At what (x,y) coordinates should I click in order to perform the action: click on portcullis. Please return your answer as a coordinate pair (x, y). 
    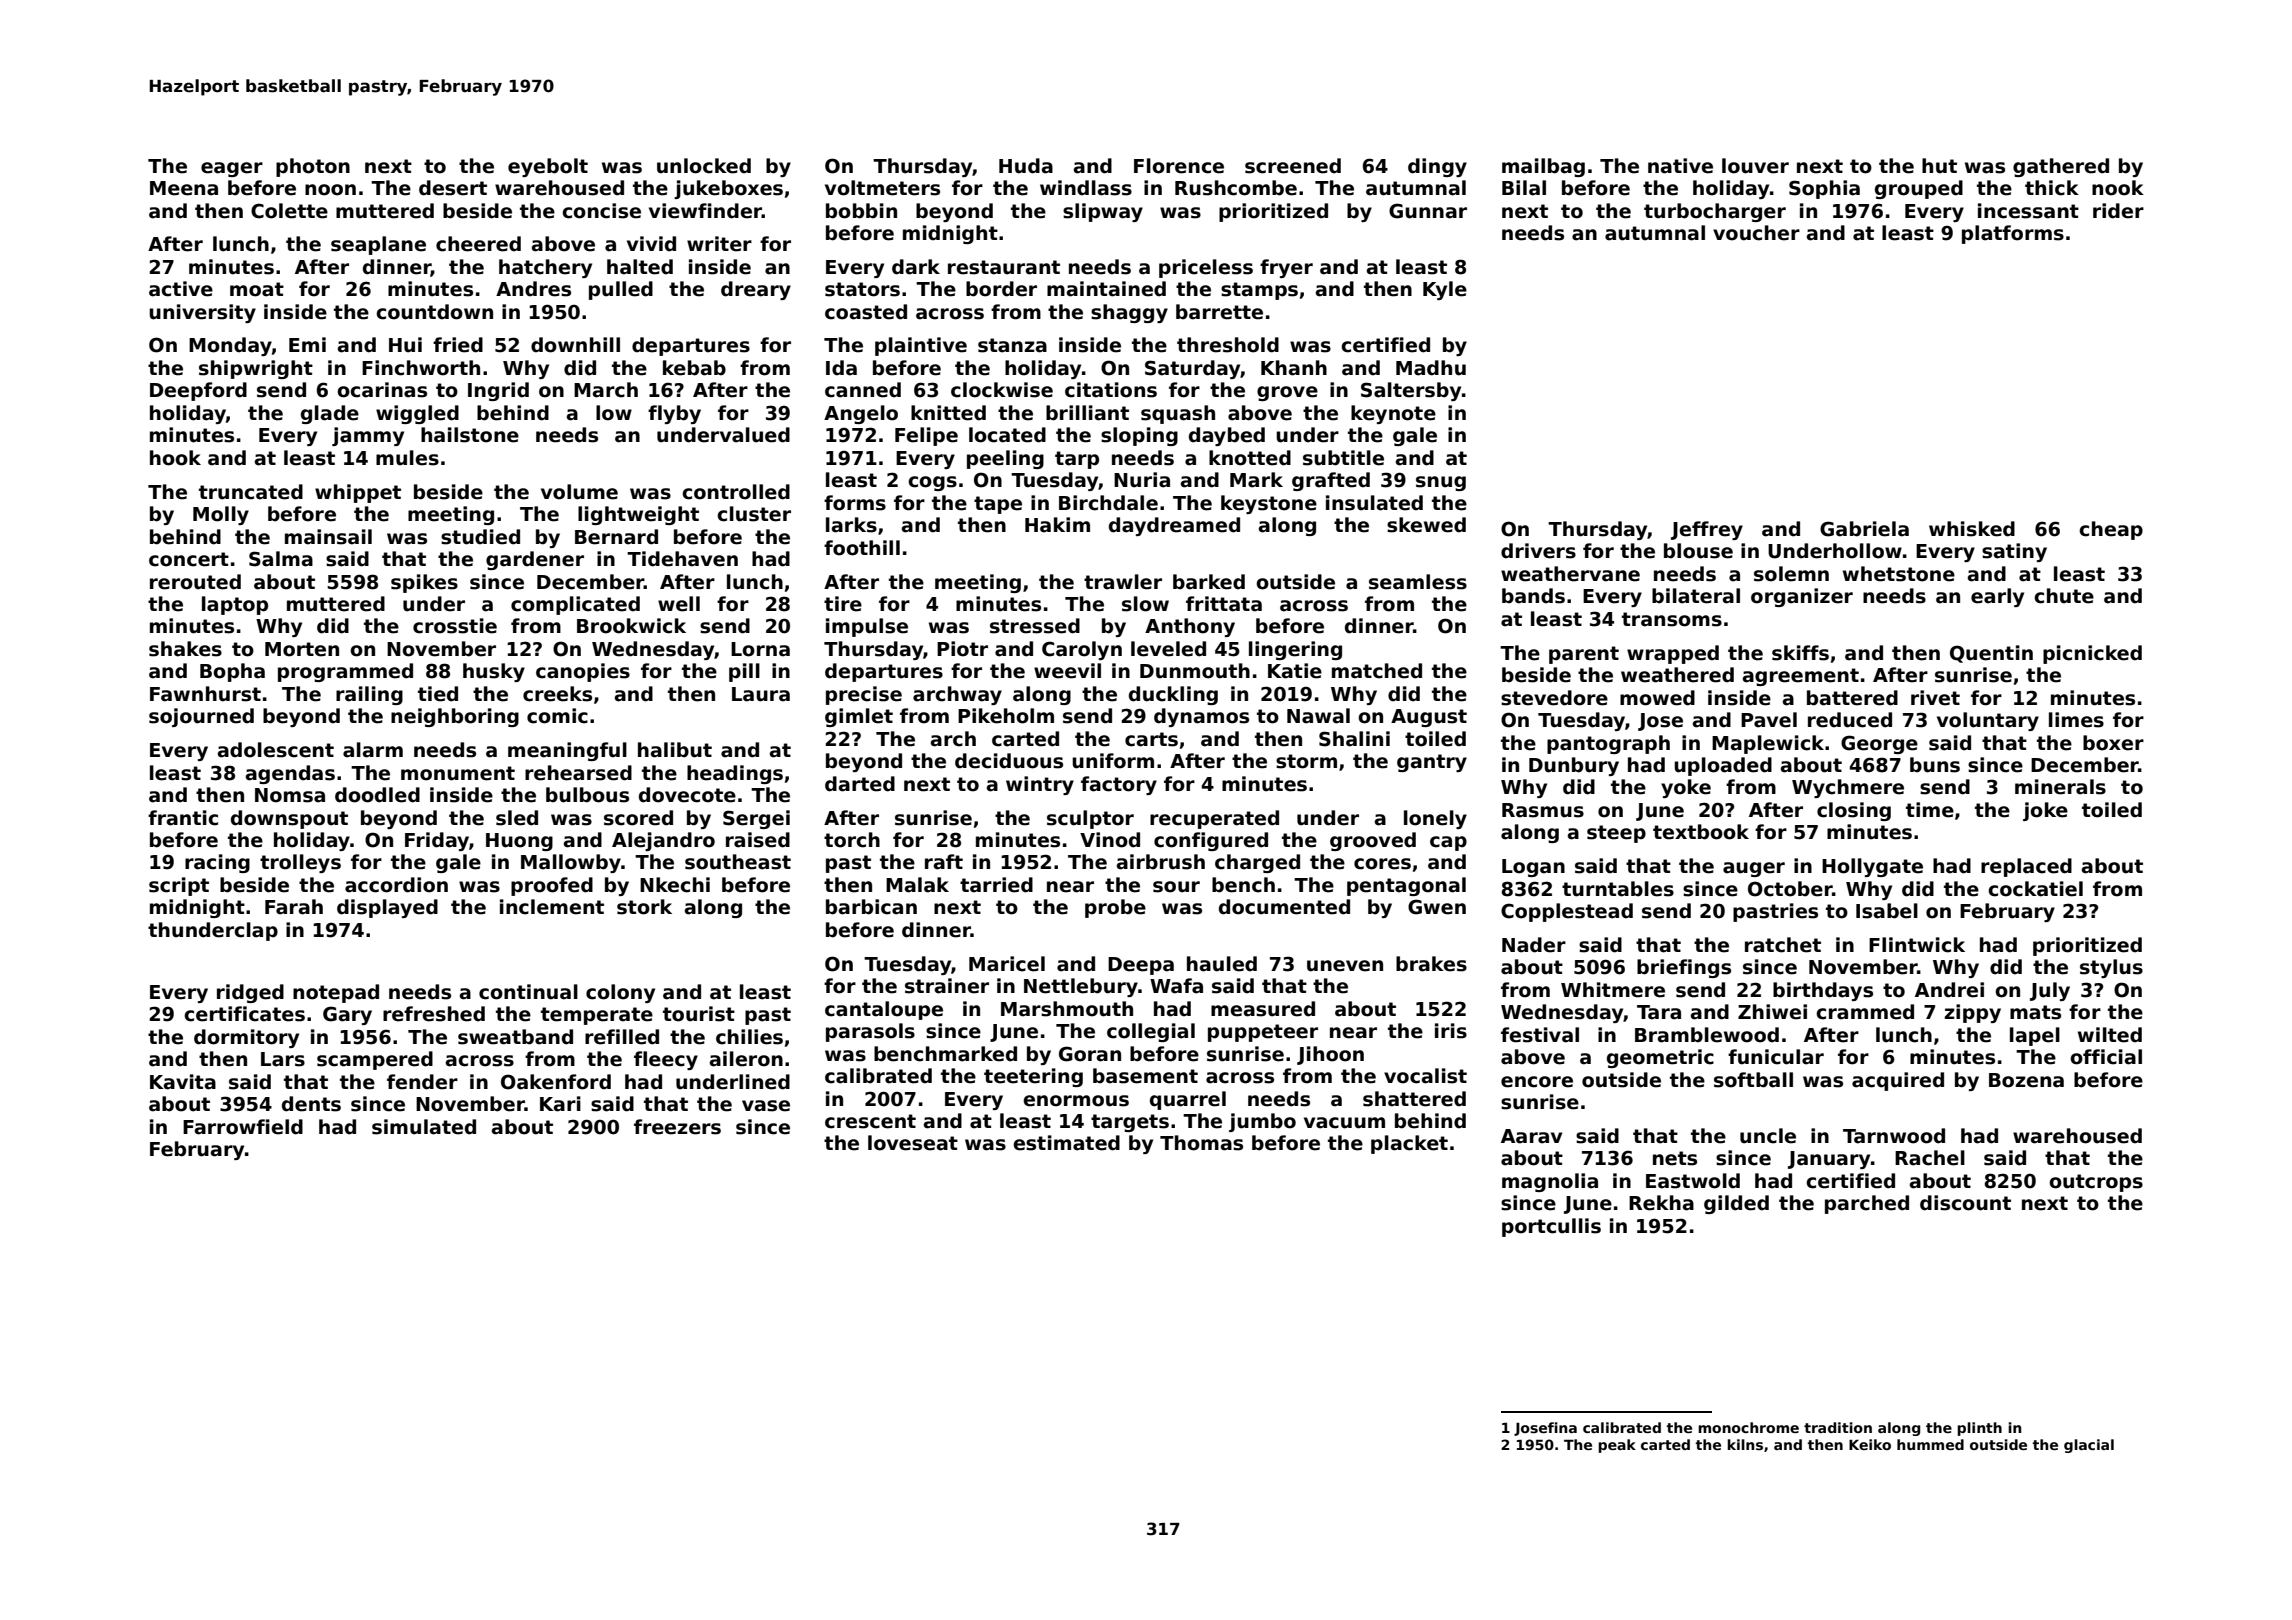
    Looking at the image, I should click on (1551, 1227).
